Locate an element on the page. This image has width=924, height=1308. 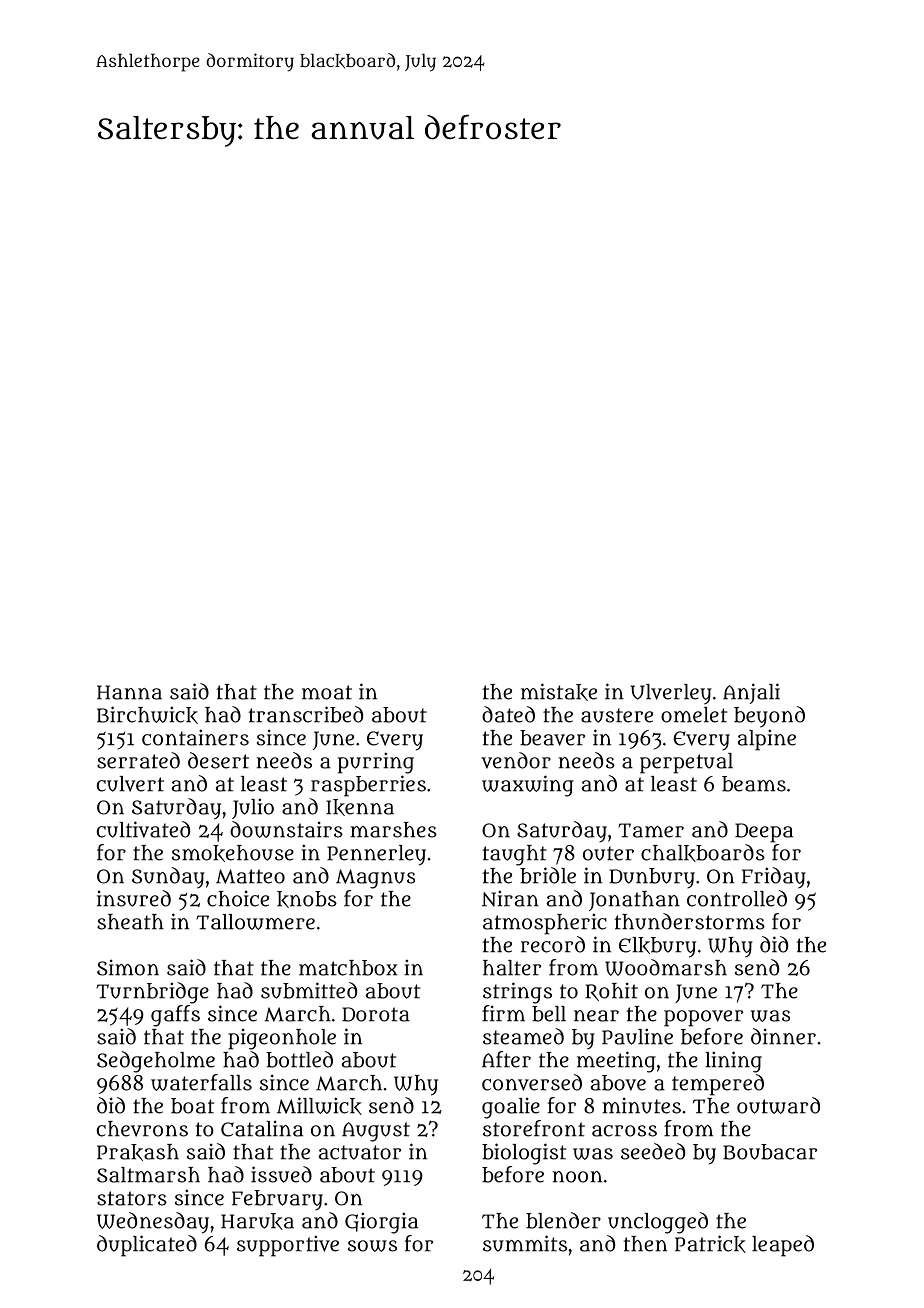
supportive is located at coordinates (288, 1246).
